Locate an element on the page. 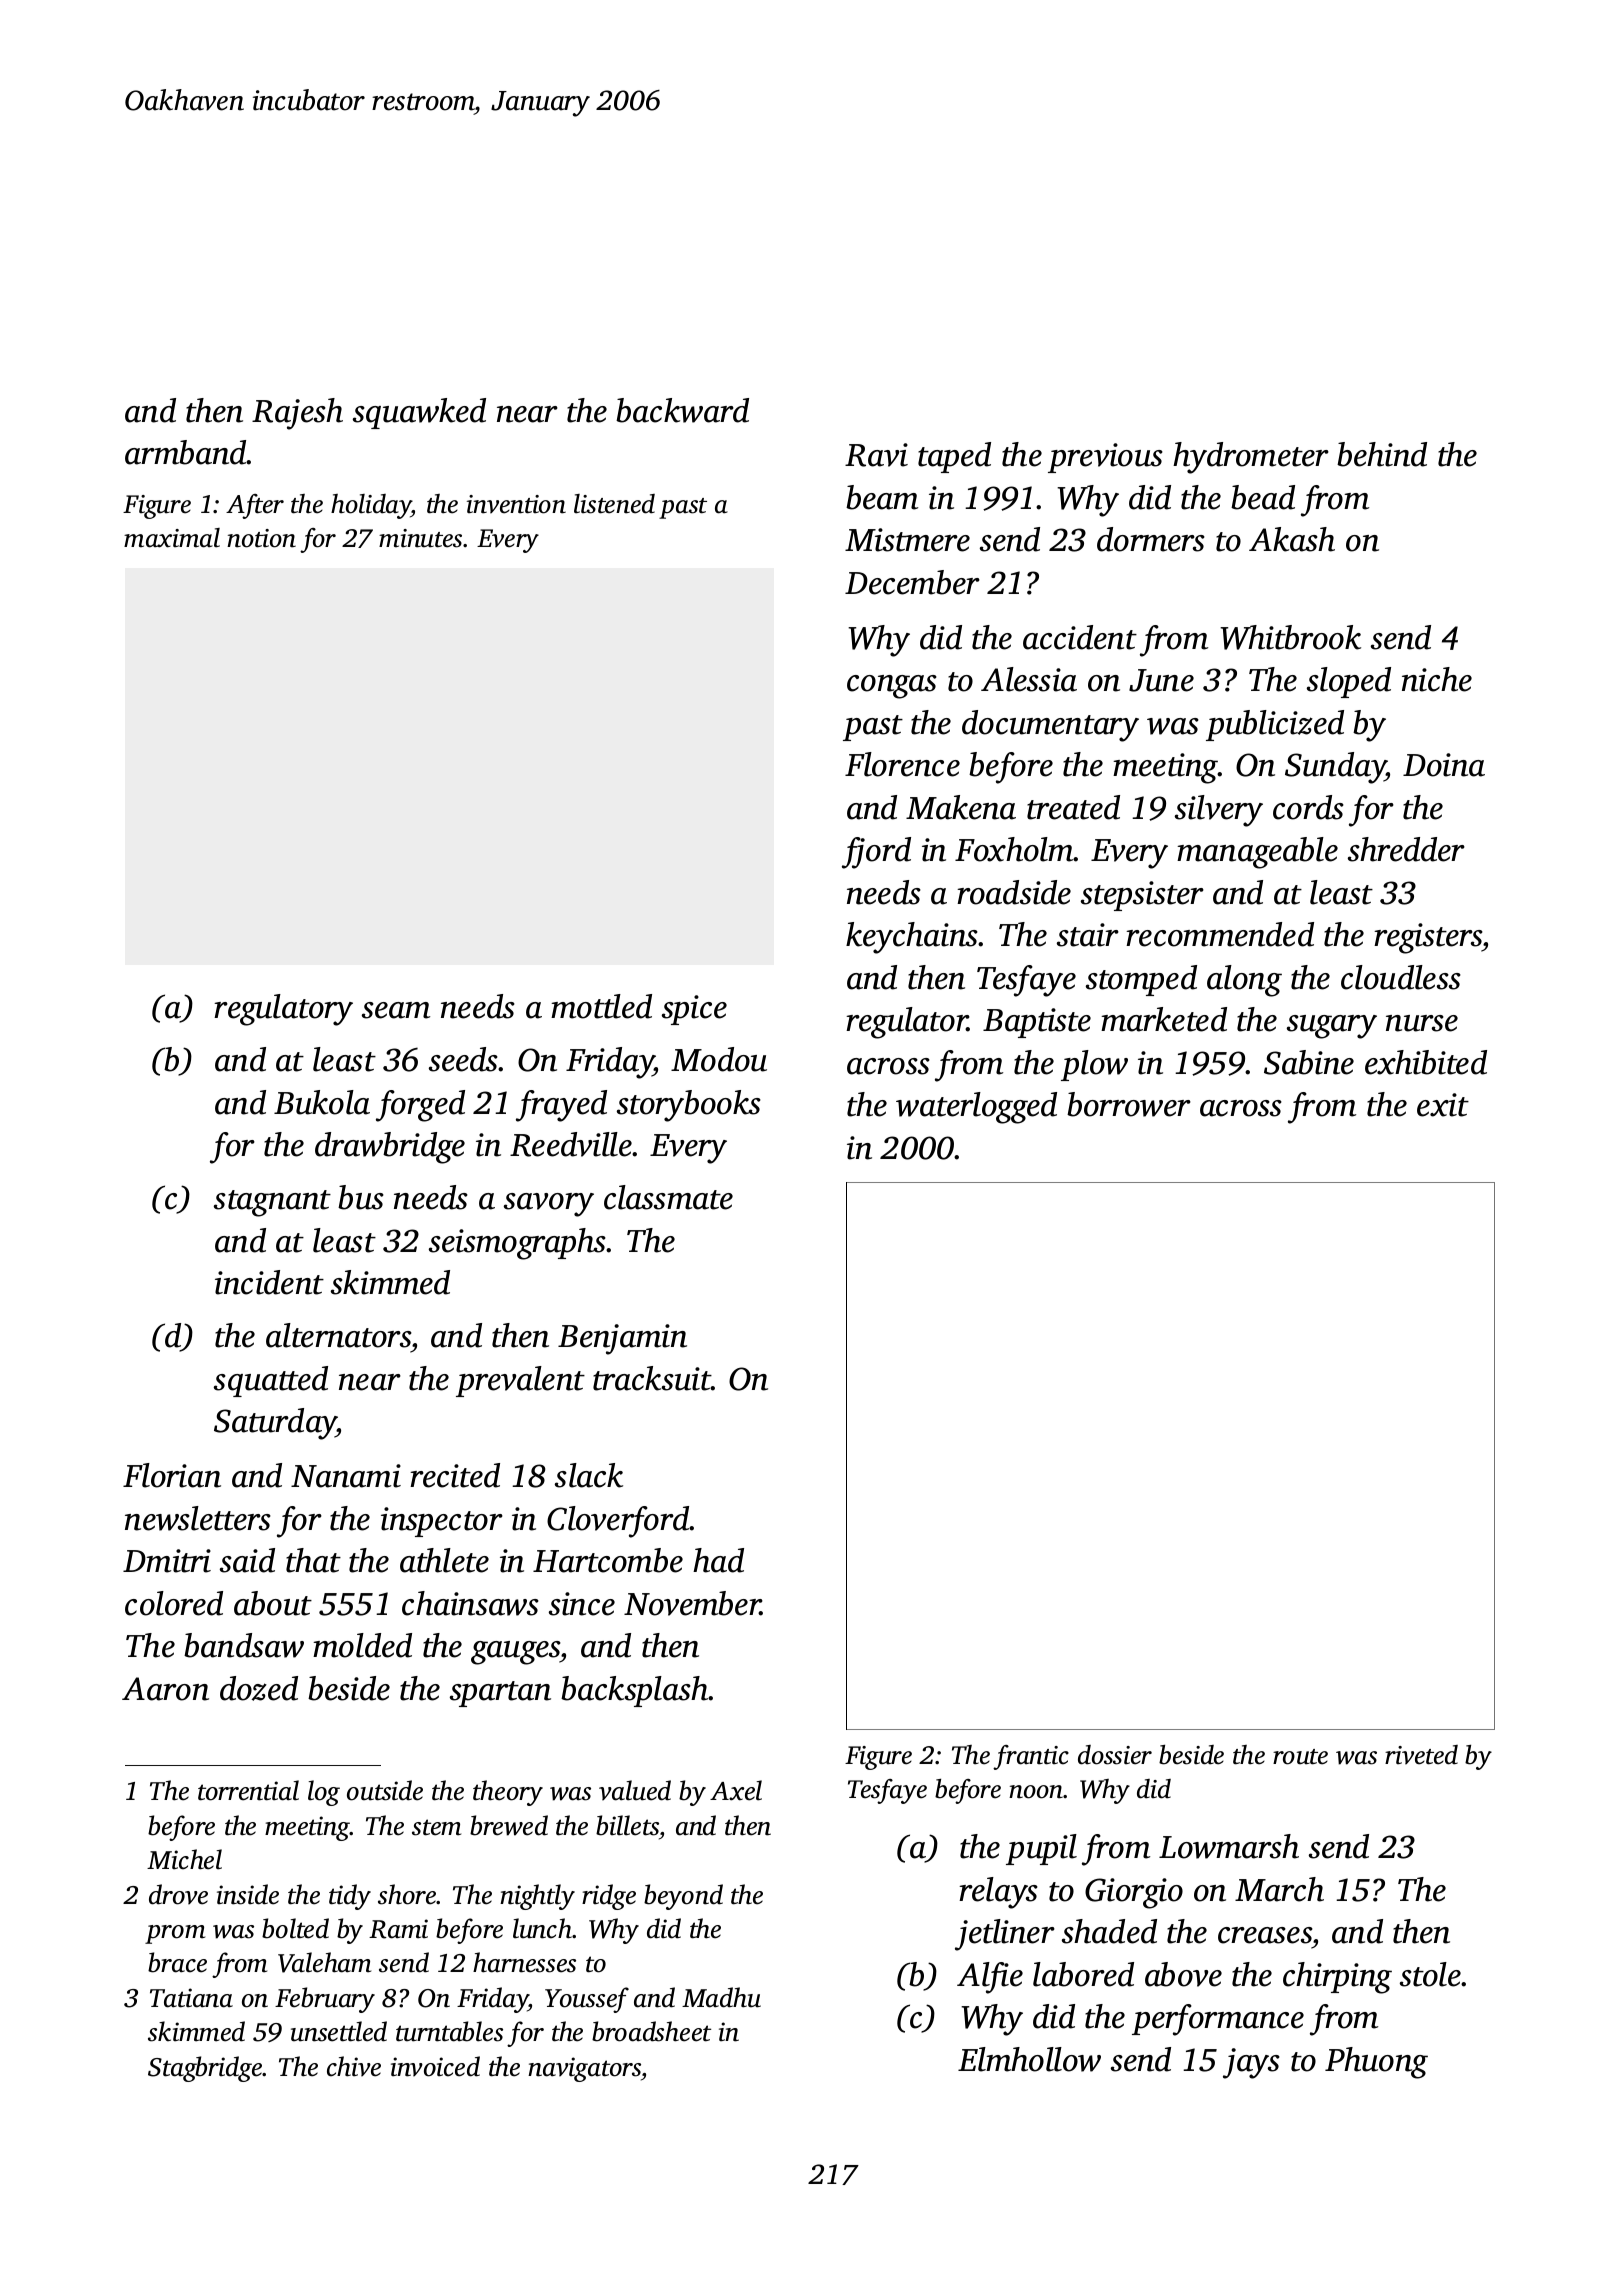 This document has height=2292, width=1620. beyond is located at coordinates (683, 1897).
